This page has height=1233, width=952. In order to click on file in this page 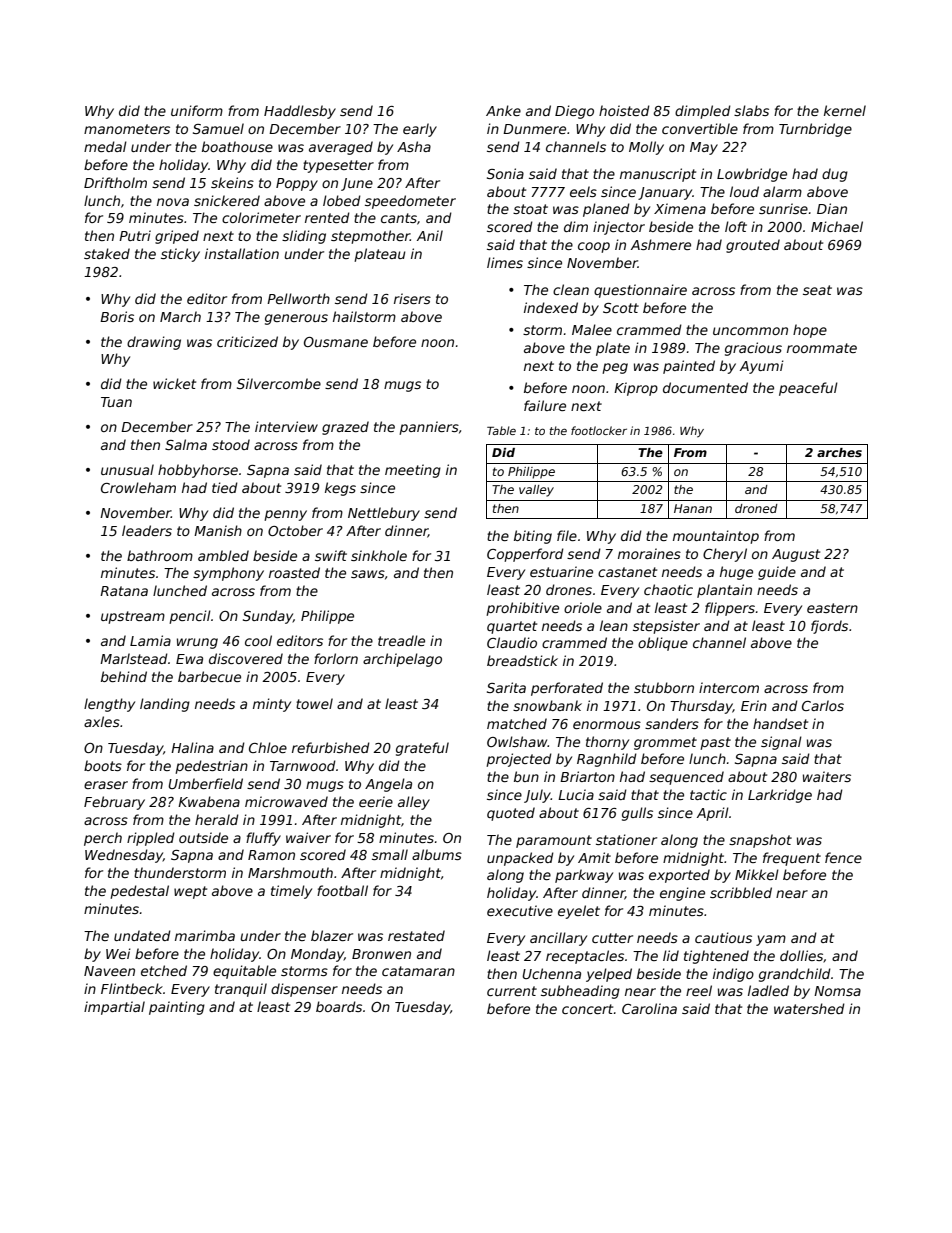, I will do `click(567, 535)`.
